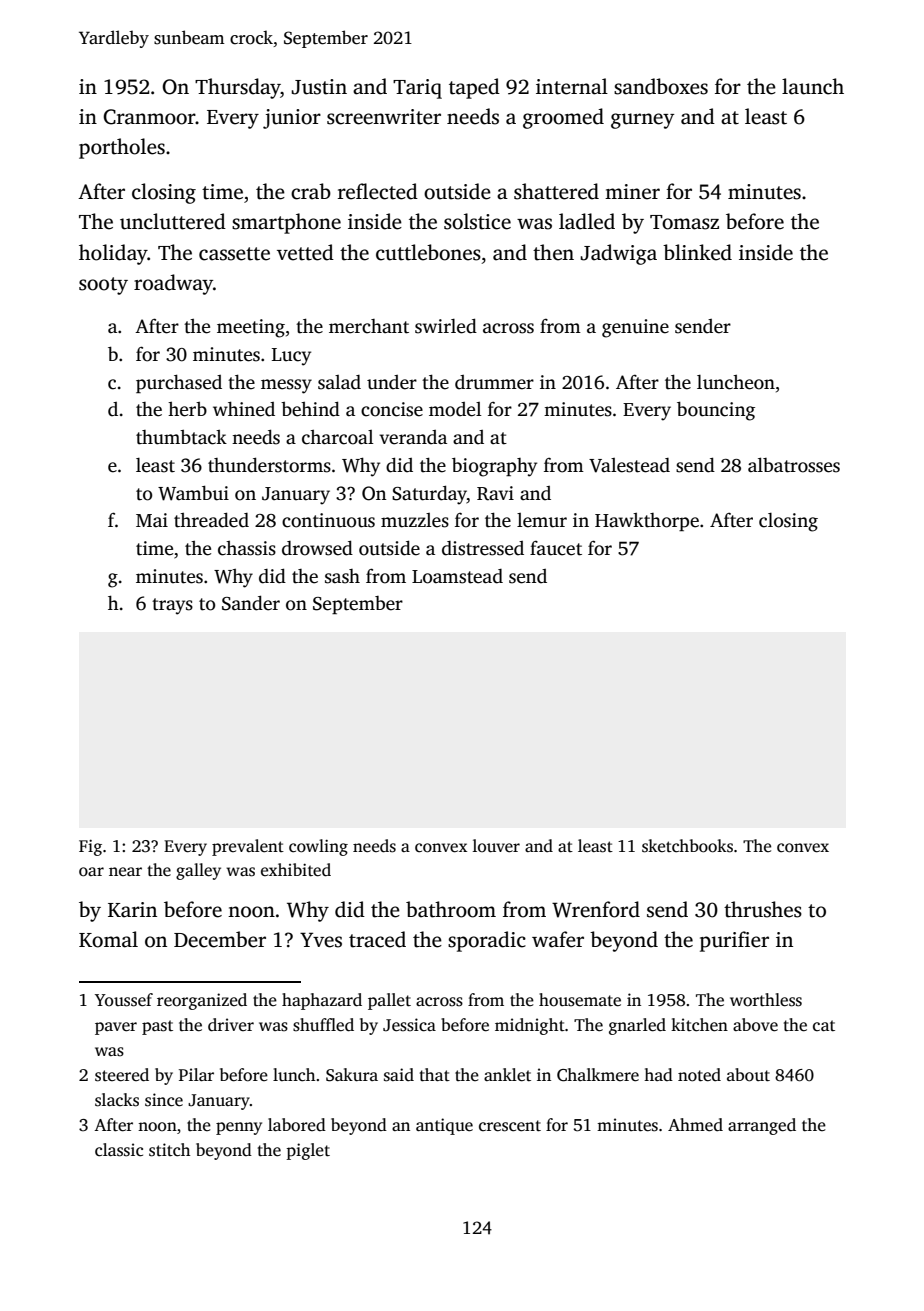 The image size is (924, 1311). I want to click on driver, so click(231, 1025).
